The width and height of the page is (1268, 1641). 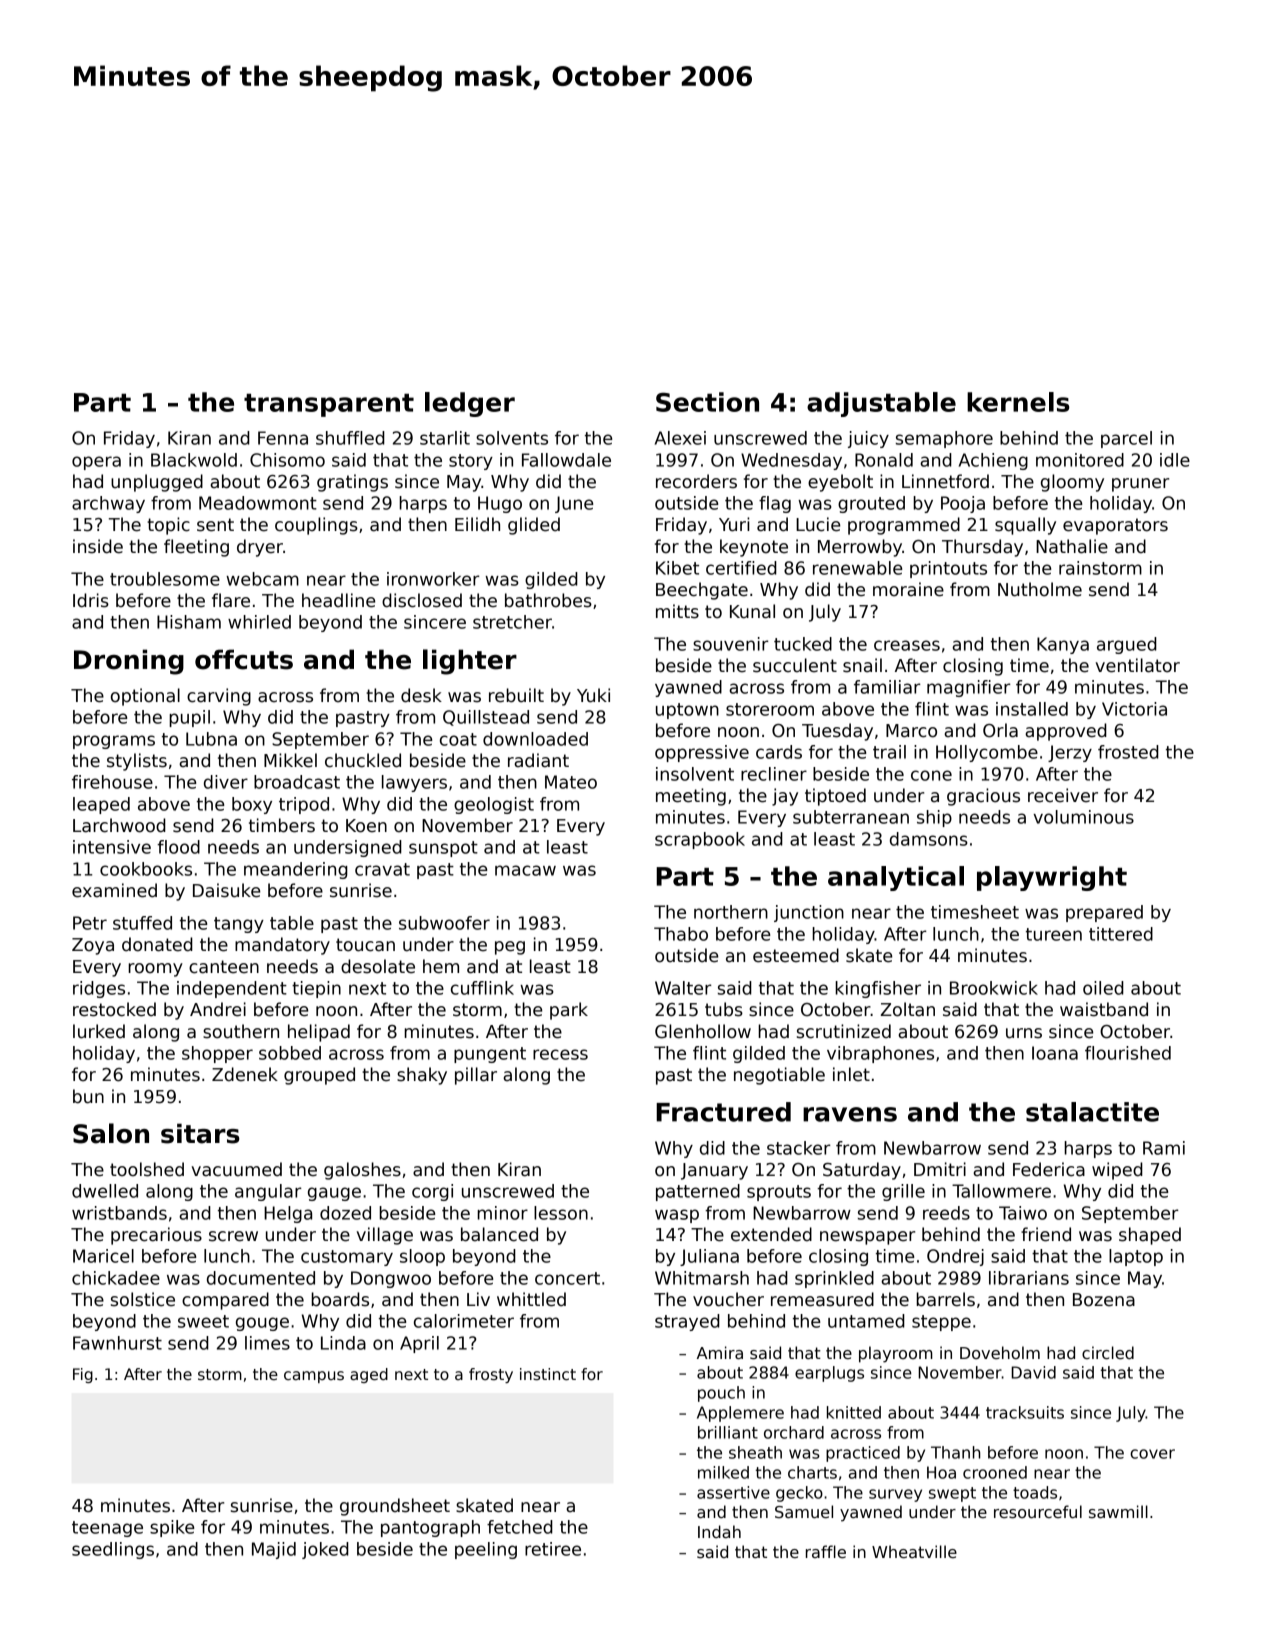 I want to click on transparent, so click(x=329, y=405).
